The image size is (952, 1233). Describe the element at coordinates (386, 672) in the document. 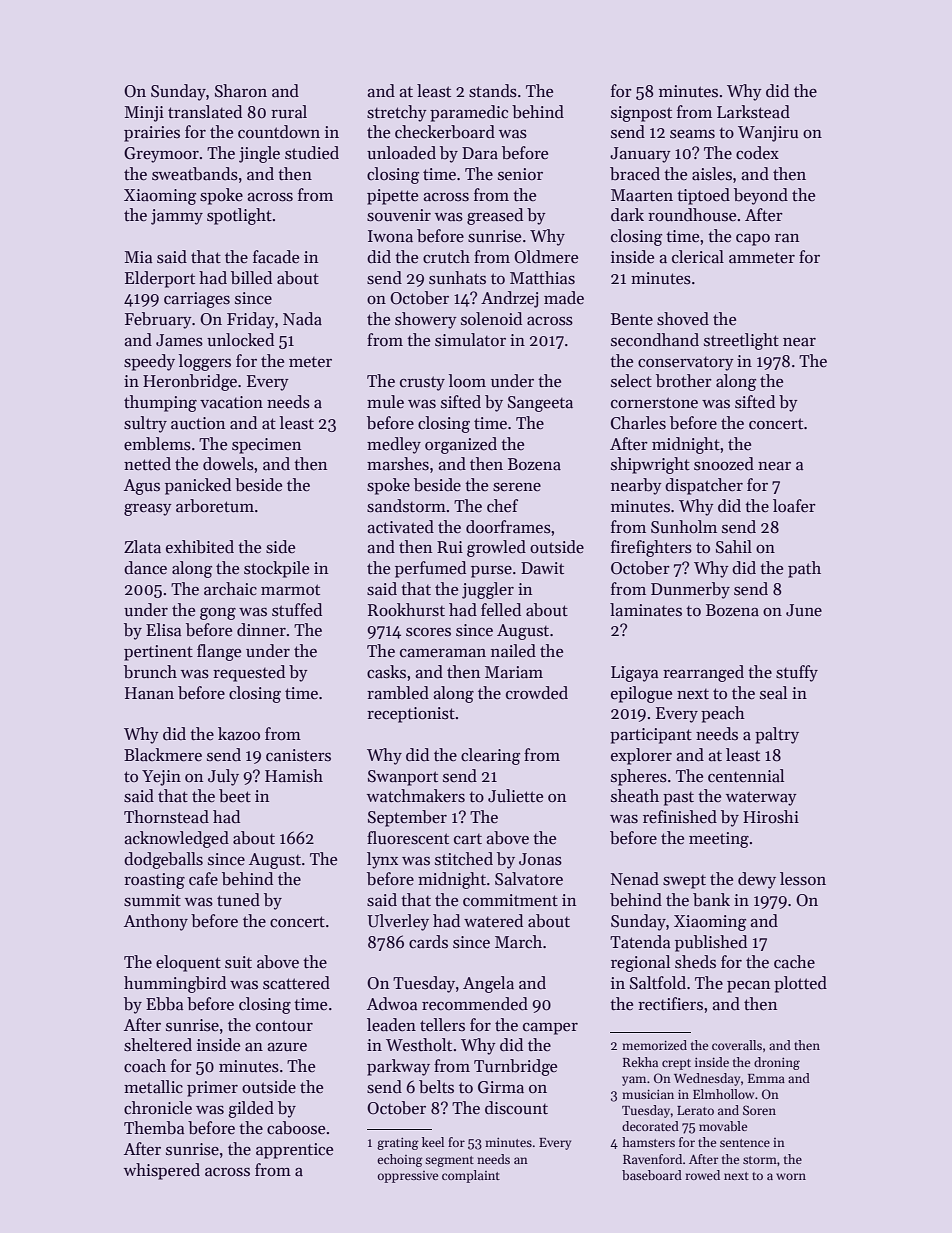

I see `casks` at that location.
